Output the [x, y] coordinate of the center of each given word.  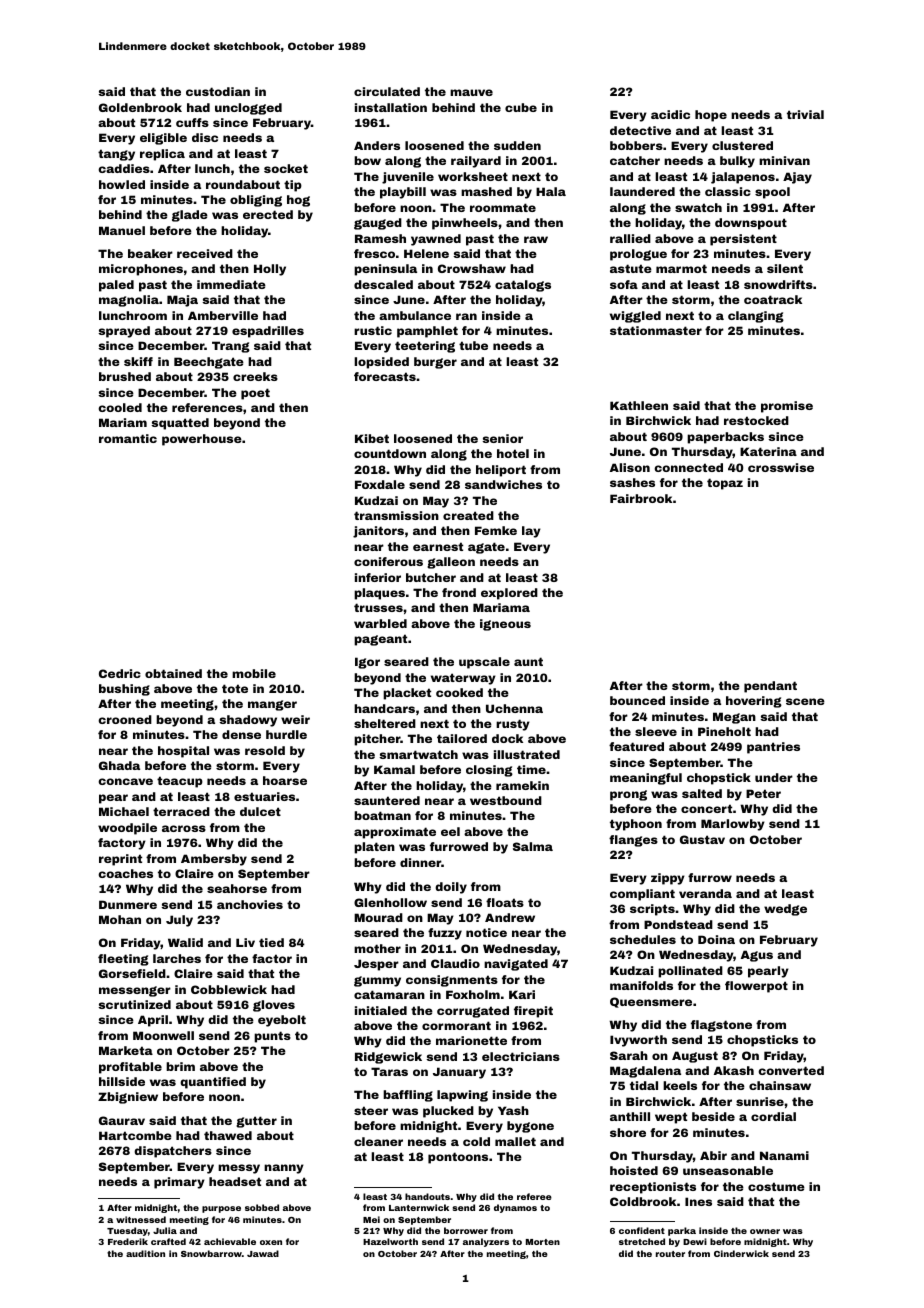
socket [286, 168]
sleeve [656, 731]
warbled [380, 623]
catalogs [523, 286]
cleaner [378, 1141]
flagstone [721, 1026]
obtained [173, 673]
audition [145, 1253]
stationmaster [656, 330]
